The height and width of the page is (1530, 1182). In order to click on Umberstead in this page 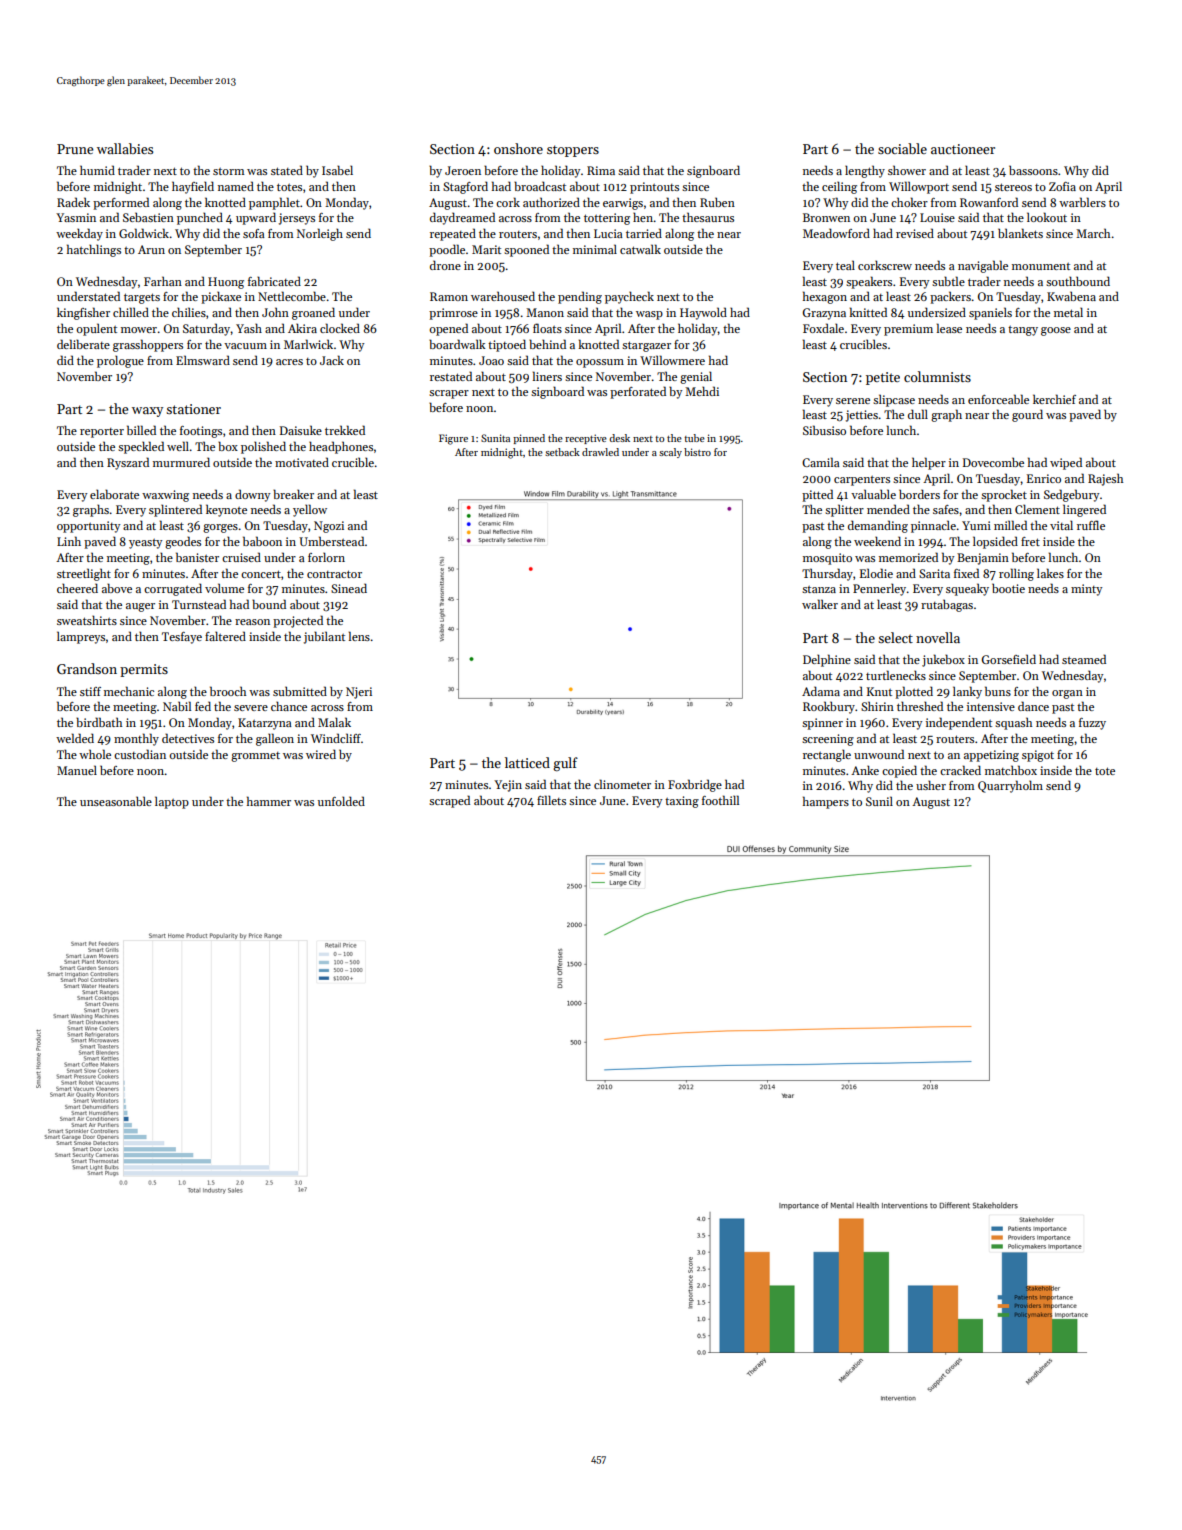, I will do `click(332, 541)`.
